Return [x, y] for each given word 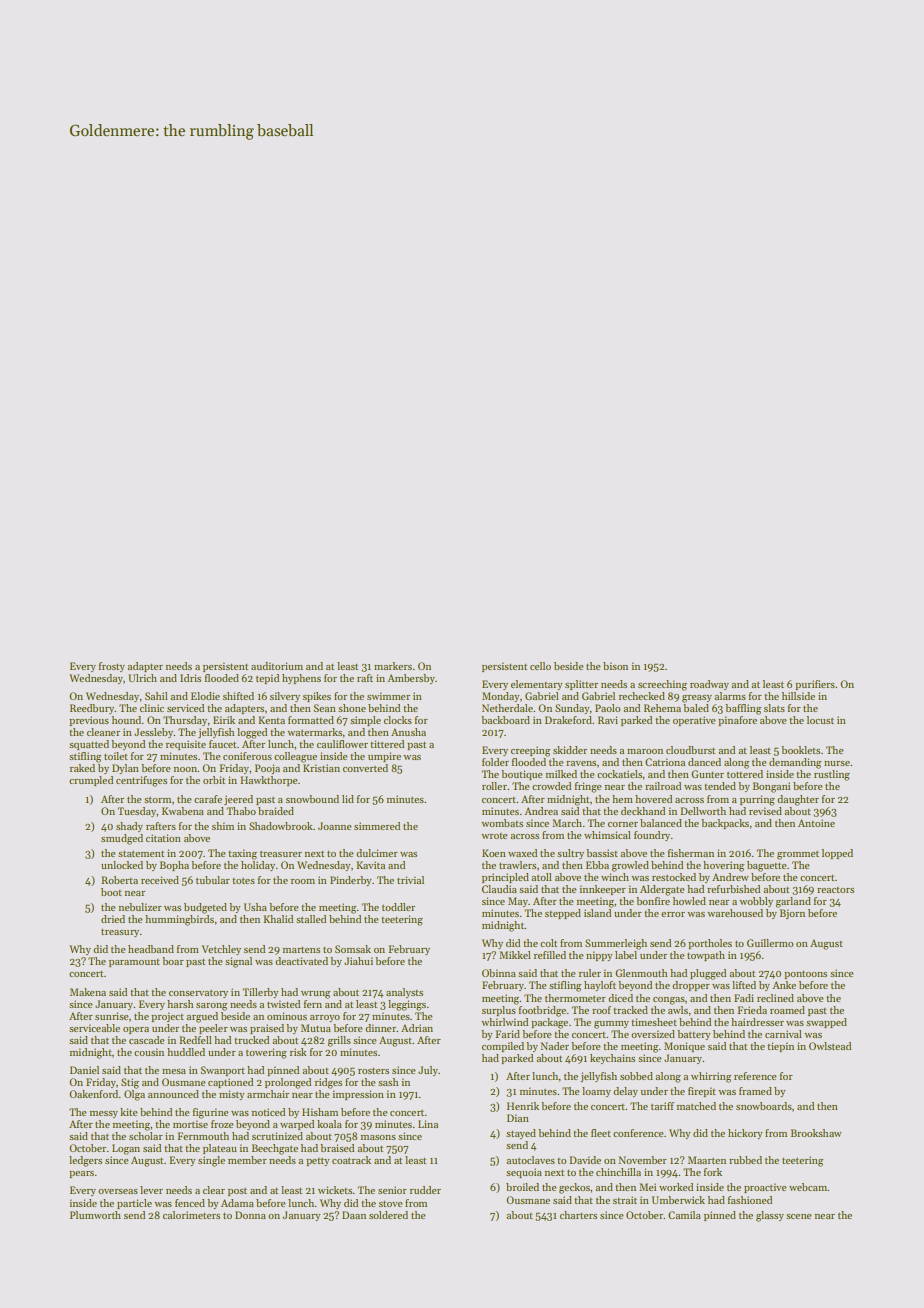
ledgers [85, 1161]
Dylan [125, 769]
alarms [730, 696]
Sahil [156, 696]
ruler [590, 973]
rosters [373, 1070]
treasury [120, 932]
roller [494, 786]
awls [678, 1010]
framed [755, 1091]
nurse [837, 763]
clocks [398, 720]
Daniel [84, 1070]
